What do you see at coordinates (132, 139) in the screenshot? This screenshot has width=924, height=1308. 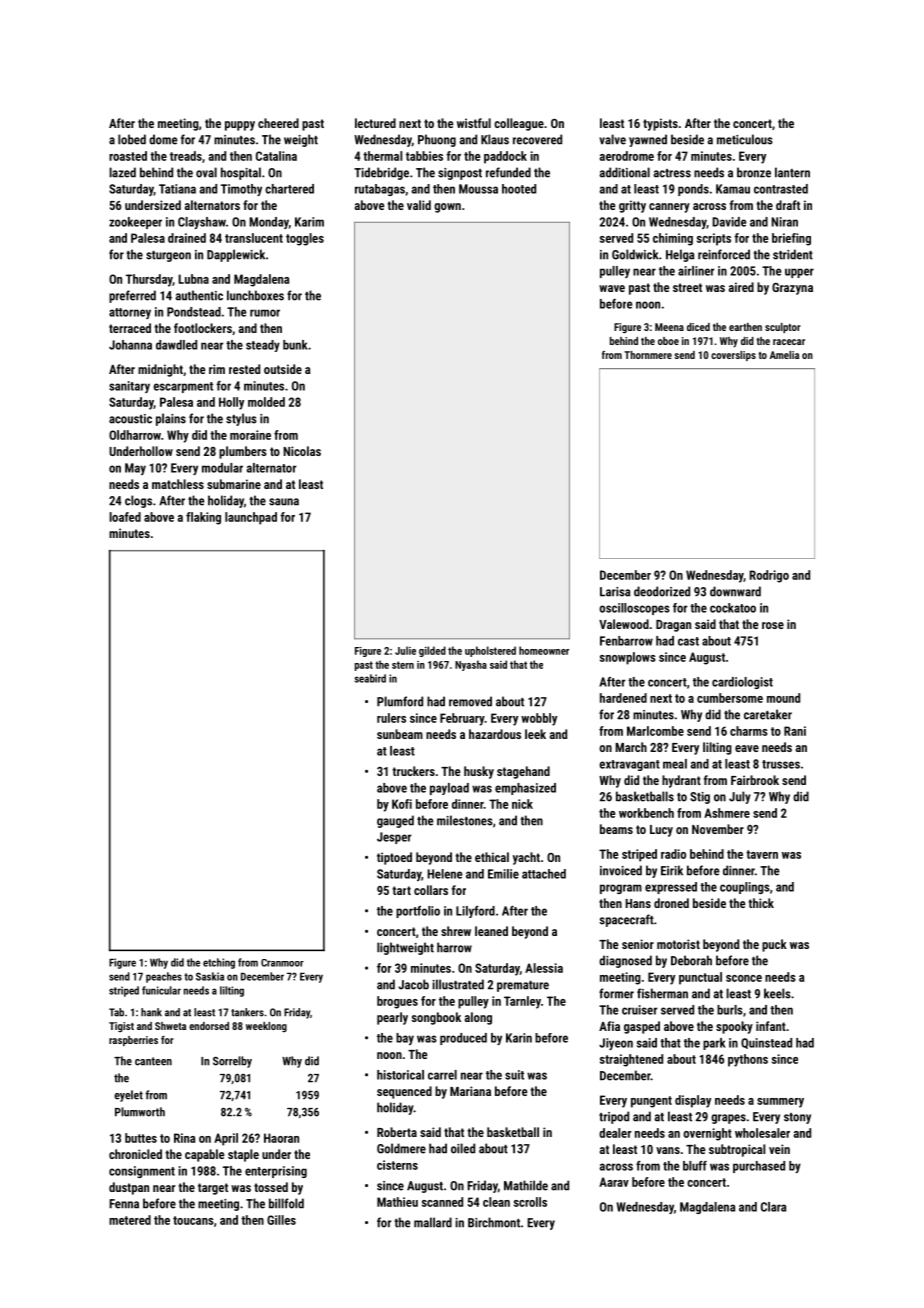 I see `lobed` at bounding box center [132, 139].
